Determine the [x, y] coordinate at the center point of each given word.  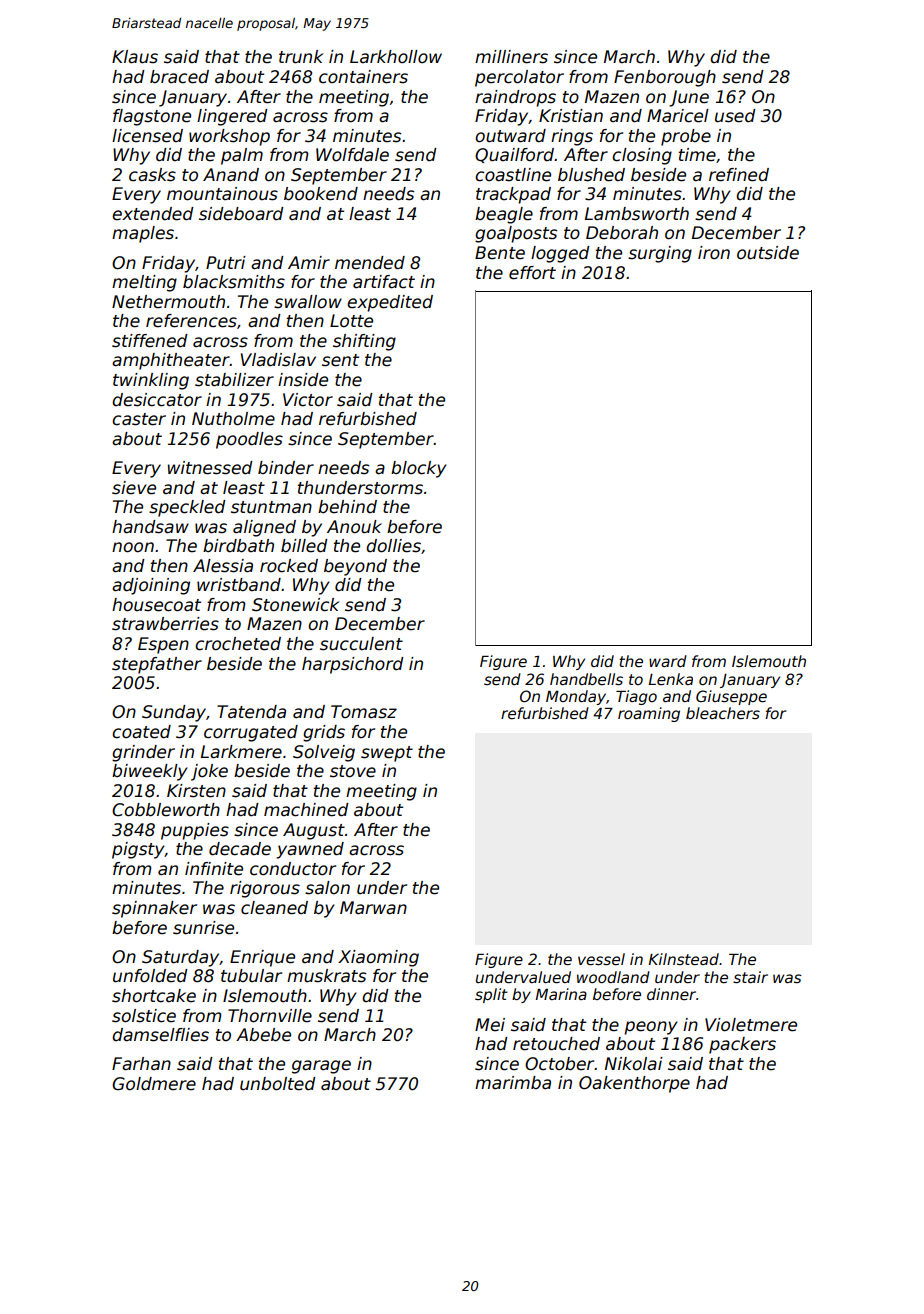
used [735, 116]
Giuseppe [731, 697]
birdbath [238, 546]
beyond [355, 567]
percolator [519, 78]
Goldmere [154, 1084]
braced [179, 77]
